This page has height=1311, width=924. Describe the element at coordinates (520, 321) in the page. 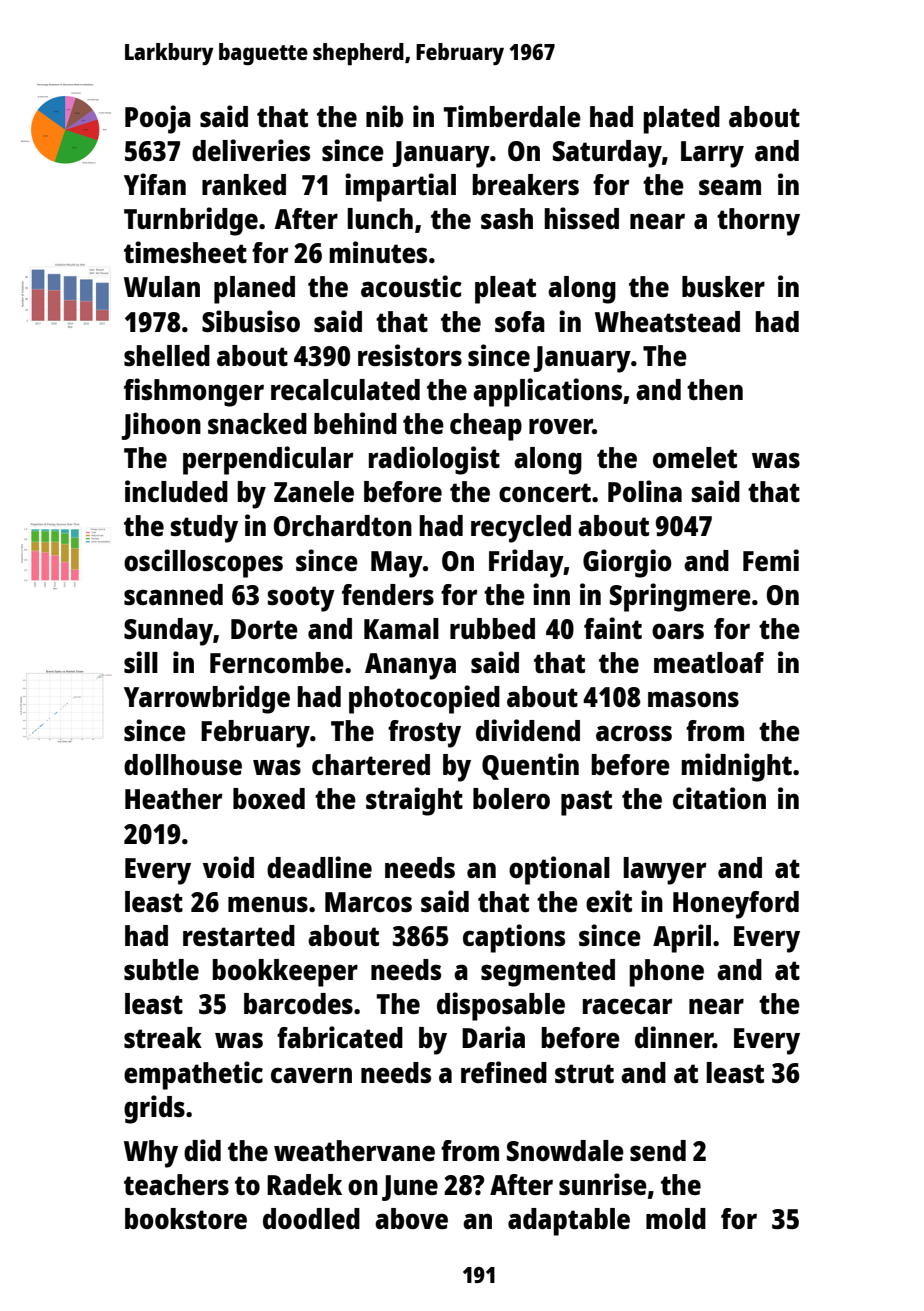

I see `sofa` at that location.
